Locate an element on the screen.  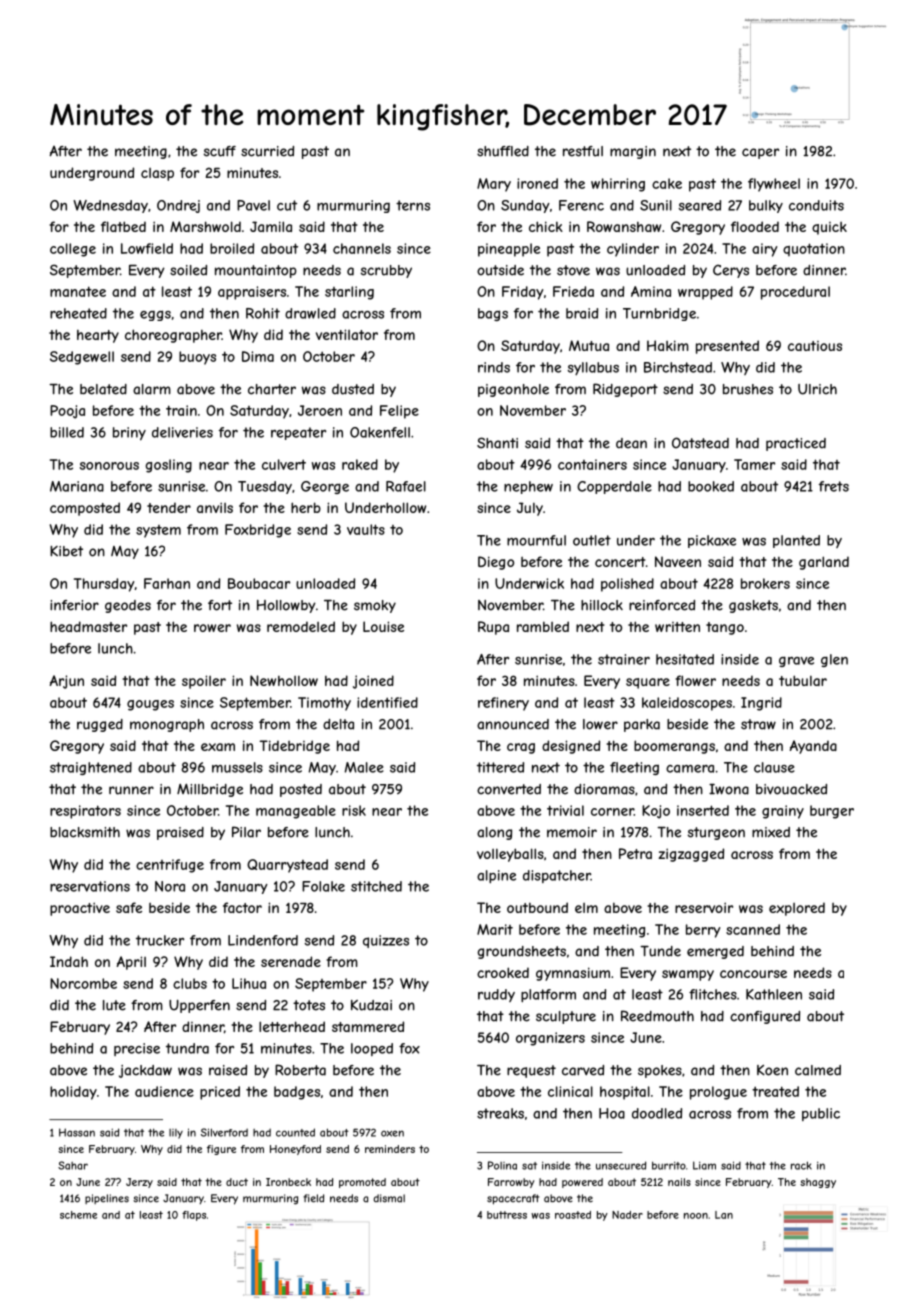
mixed is located at coordinates (771, 832).
